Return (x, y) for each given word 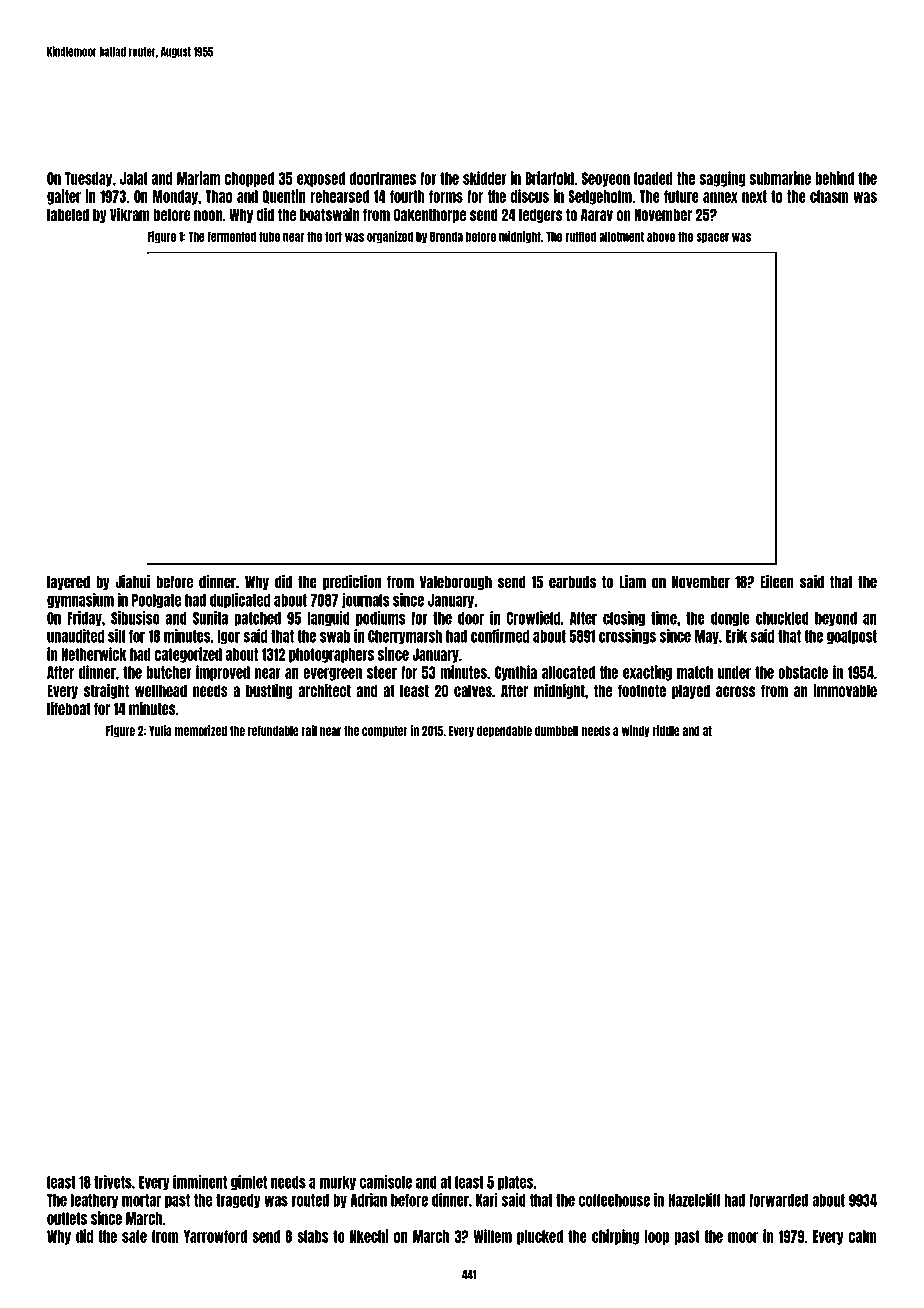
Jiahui (133, 582)
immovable (845, 690)
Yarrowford (215, 1236)
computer (385, 732)
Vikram (130, 214)
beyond (836, 619)
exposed (321, 179)
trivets (113, 1182)
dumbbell (557, 731)
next (754, 196)
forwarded (778, 1200)
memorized (201, 730)
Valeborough (456, 583)
